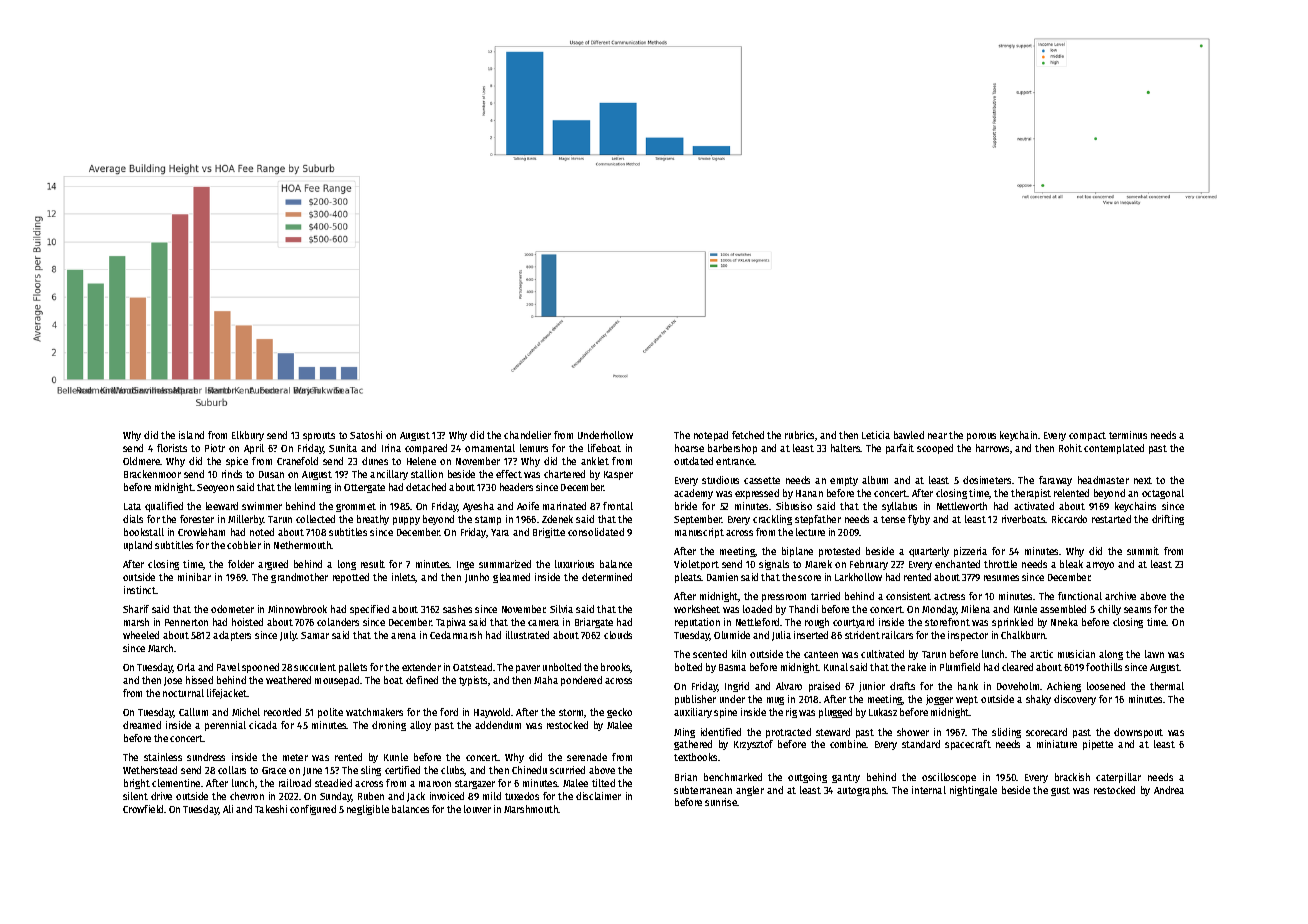  I want to click on resumes, so click(1001, 578).
